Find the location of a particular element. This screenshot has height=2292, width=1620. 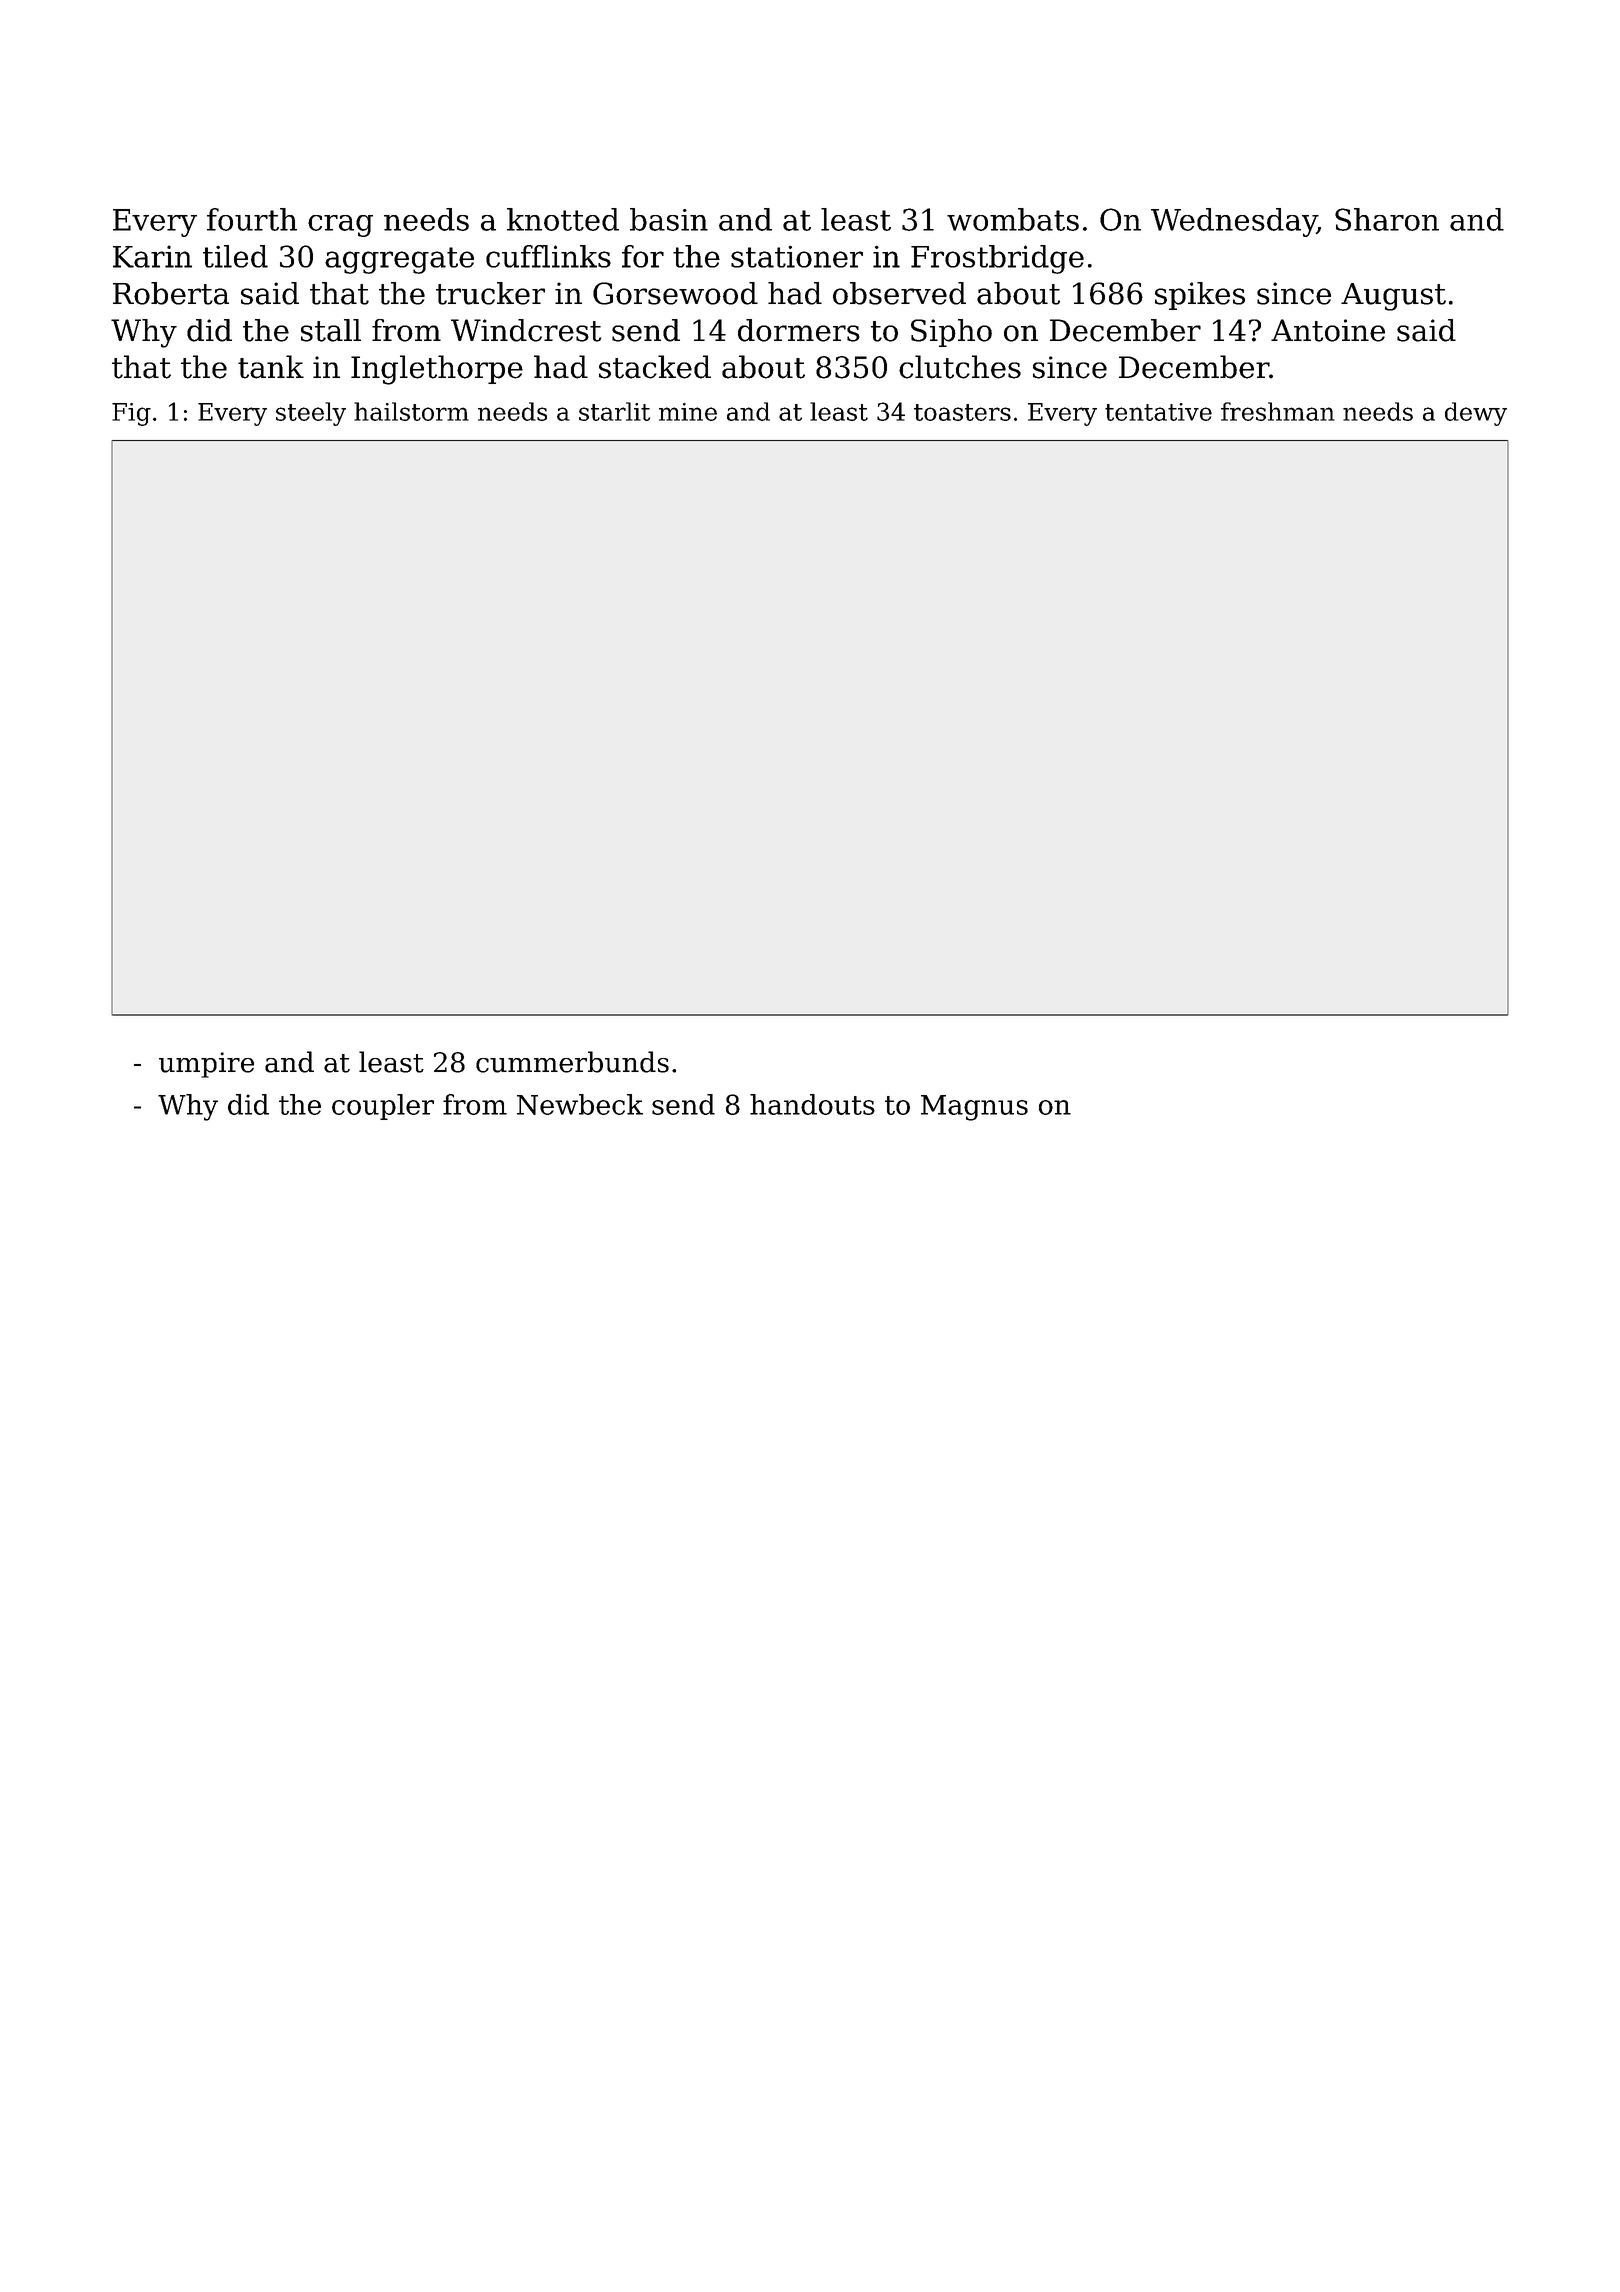

toasters is located at coordinates (962, 412).
